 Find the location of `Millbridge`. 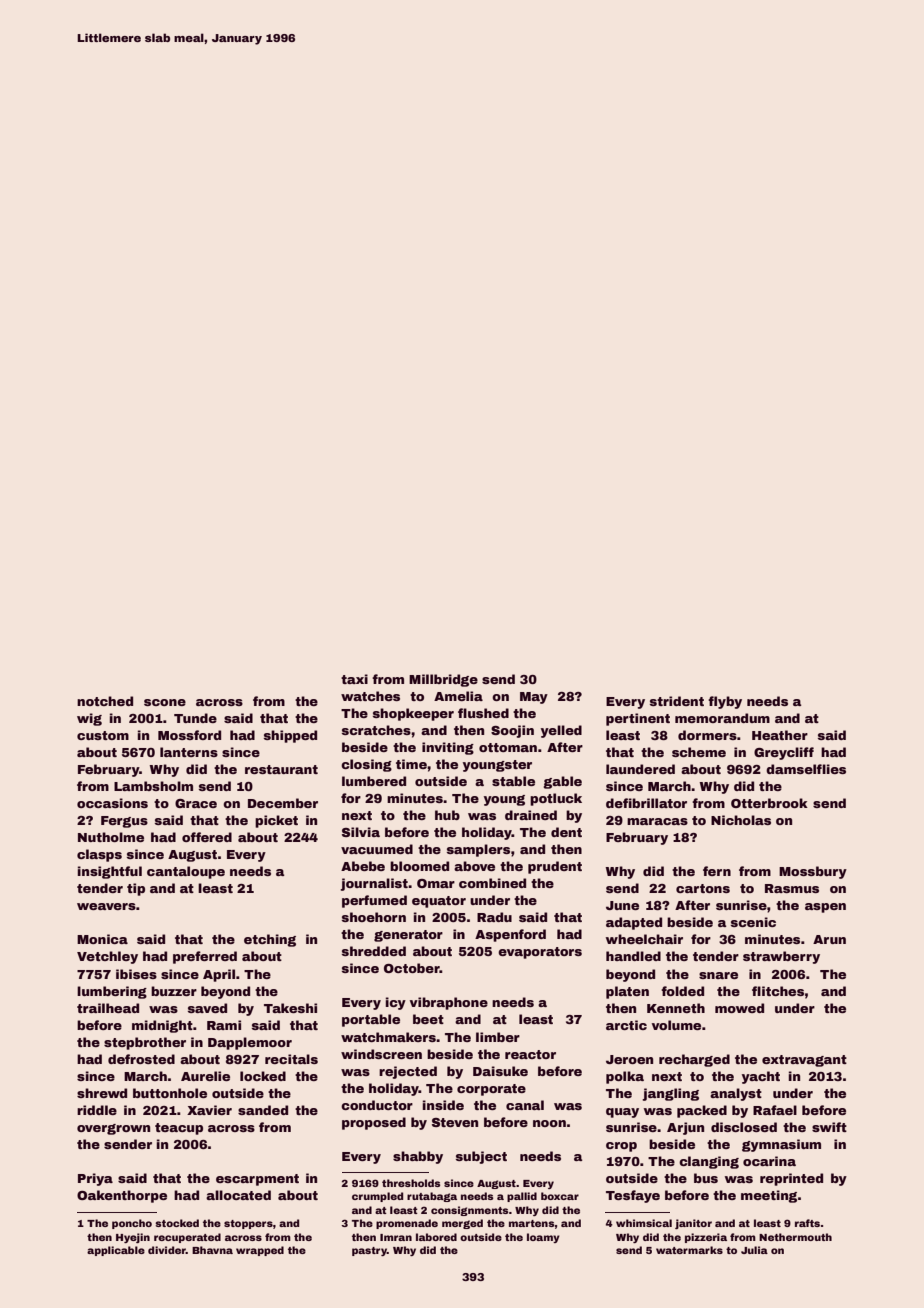

Millbridge is located at coordinates (443, 680).
